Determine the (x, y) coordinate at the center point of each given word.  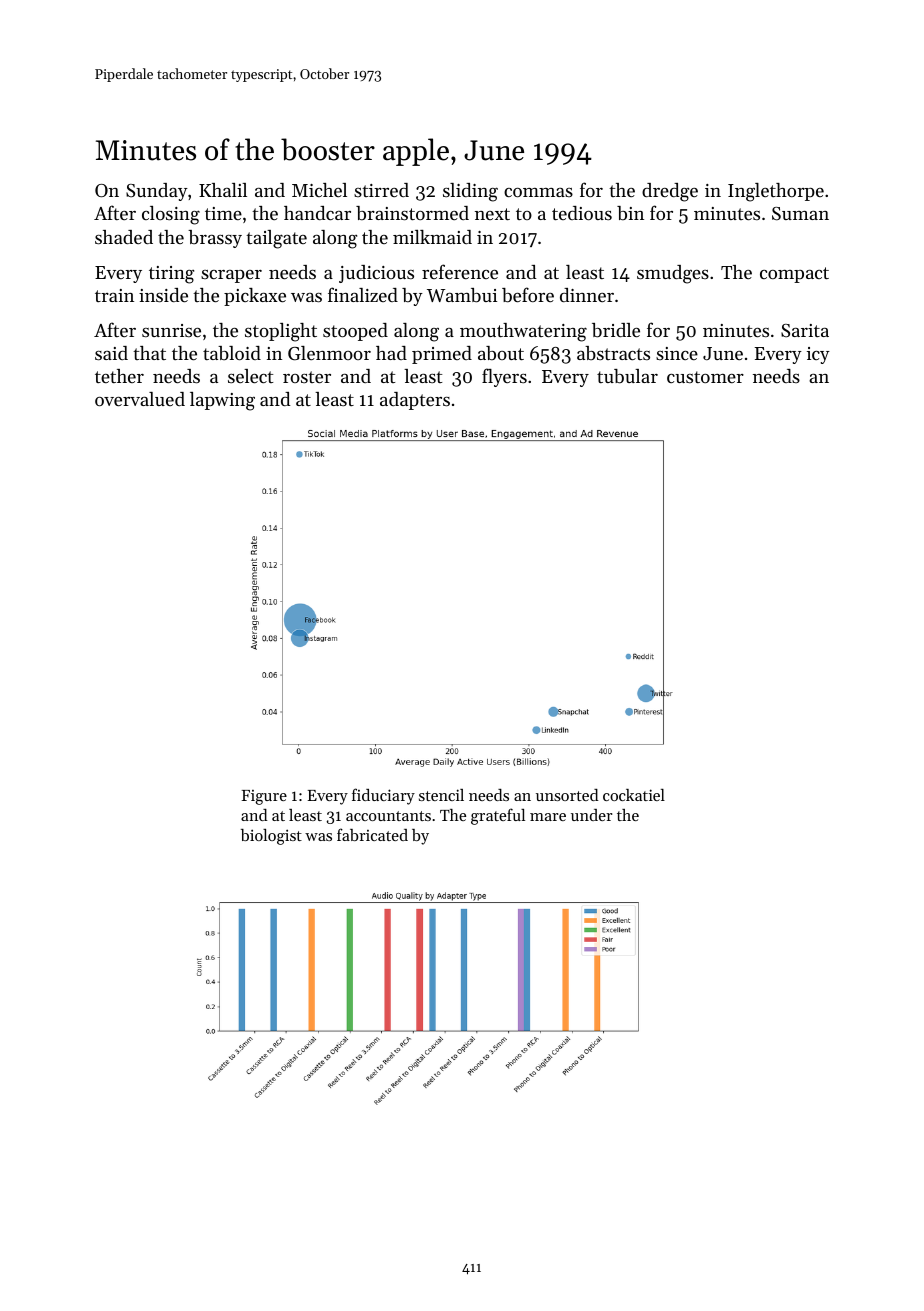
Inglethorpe (776, 192)
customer (705, 377)
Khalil (223, 190)
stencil (441, 795)
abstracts (613, 353)
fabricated (372, 834)
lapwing (222, 401)
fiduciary (383, 796)
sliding (470, 192)
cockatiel (634, 795)
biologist (271, 837)
